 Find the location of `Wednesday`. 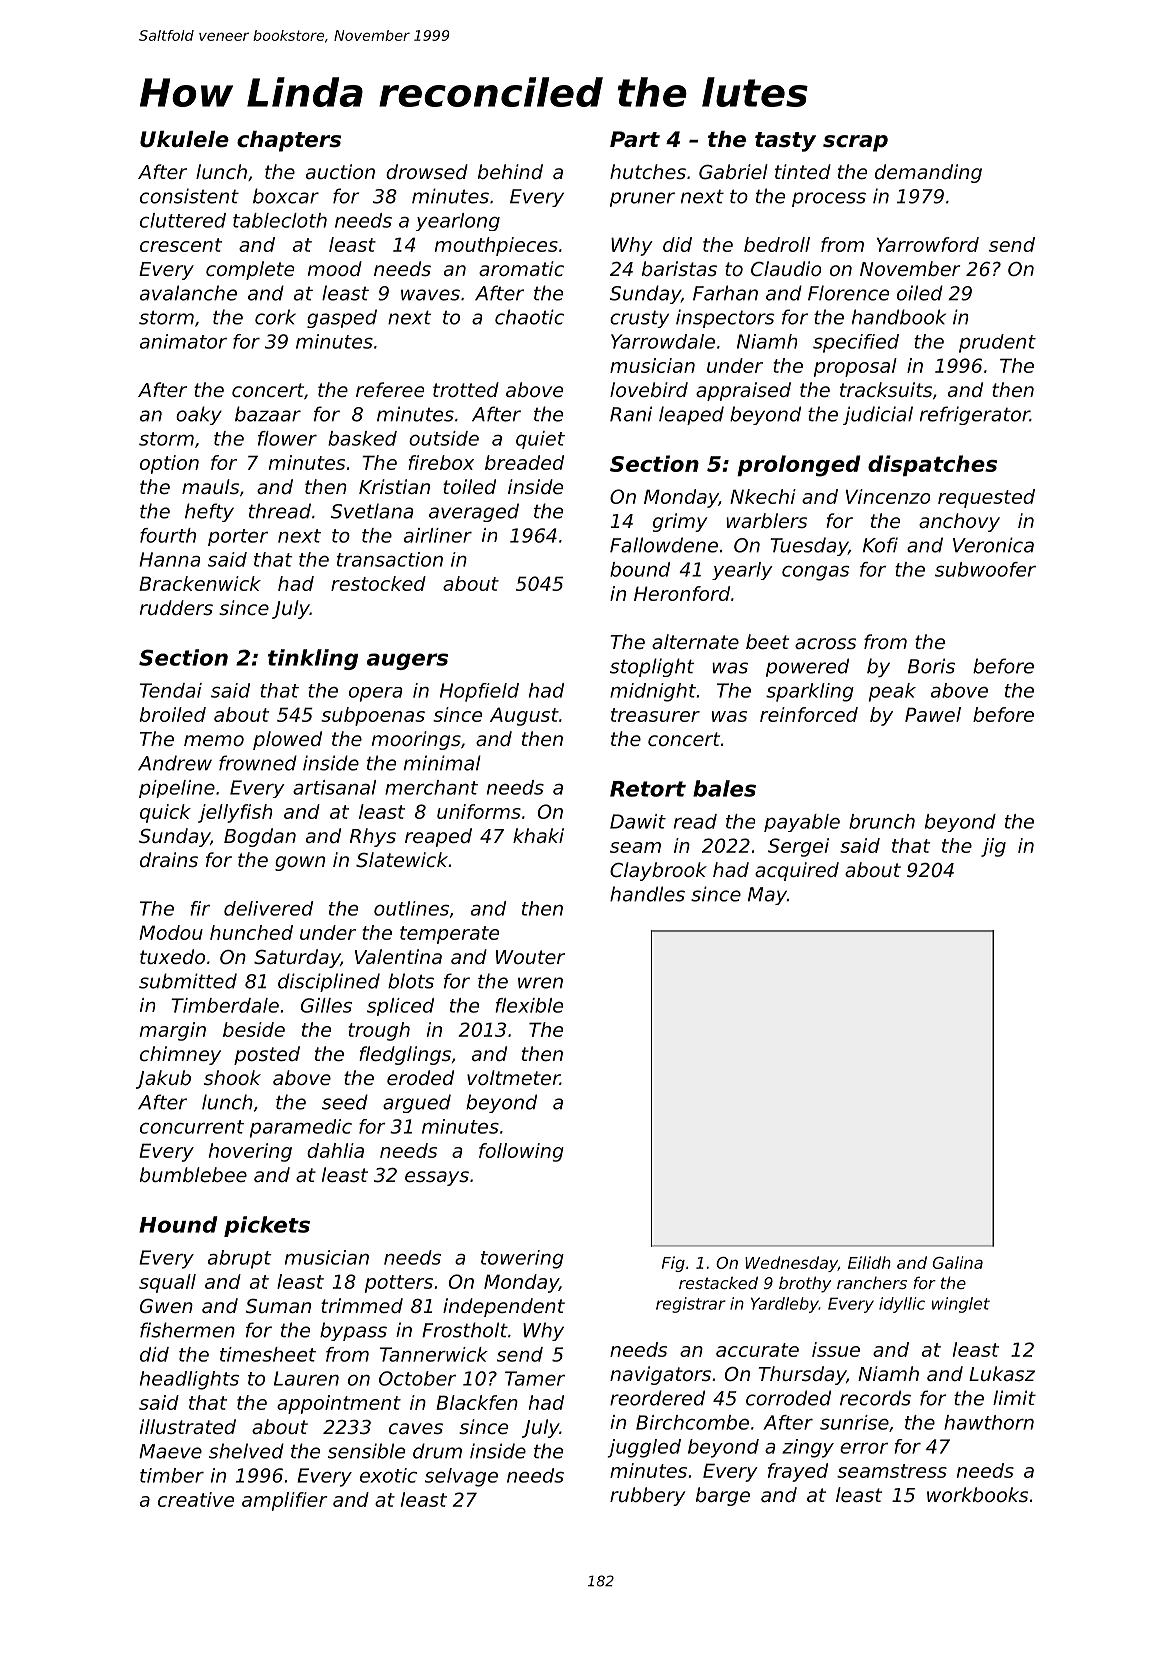

Wednesday is located at coordinates (791, 1264).
